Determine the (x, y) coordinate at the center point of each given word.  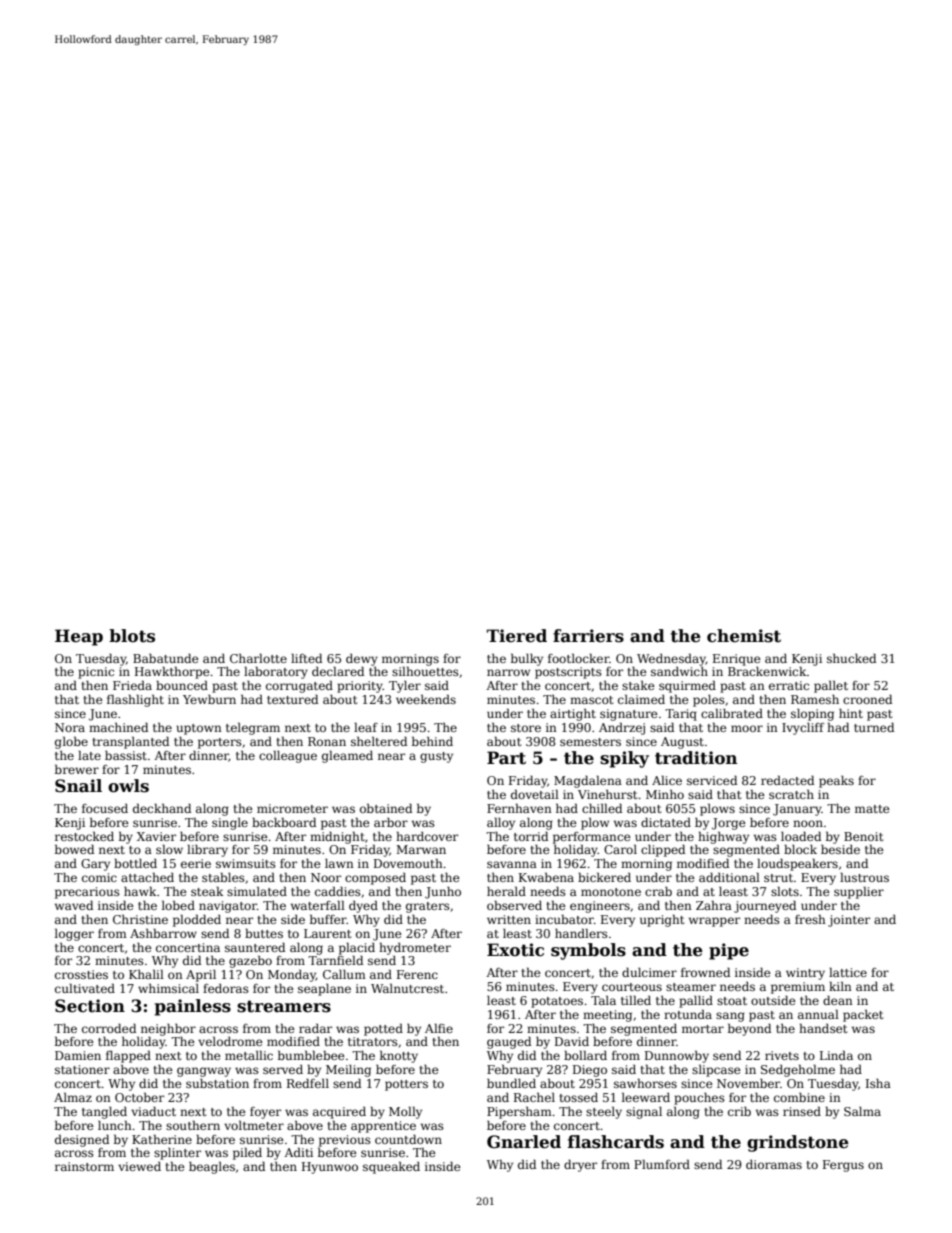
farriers (588, 636)
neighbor (168, 1029)
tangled (104, 1113)
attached (147, 877)
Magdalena (588, 781)
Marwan (421, 849)
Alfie (439, 1028)
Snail (78, 786)
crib (739, 1111)
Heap (79, 637)
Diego (590, 1071)
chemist (744, 636)
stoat (732, 1001)
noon (808, 823)
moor (747, 728)
